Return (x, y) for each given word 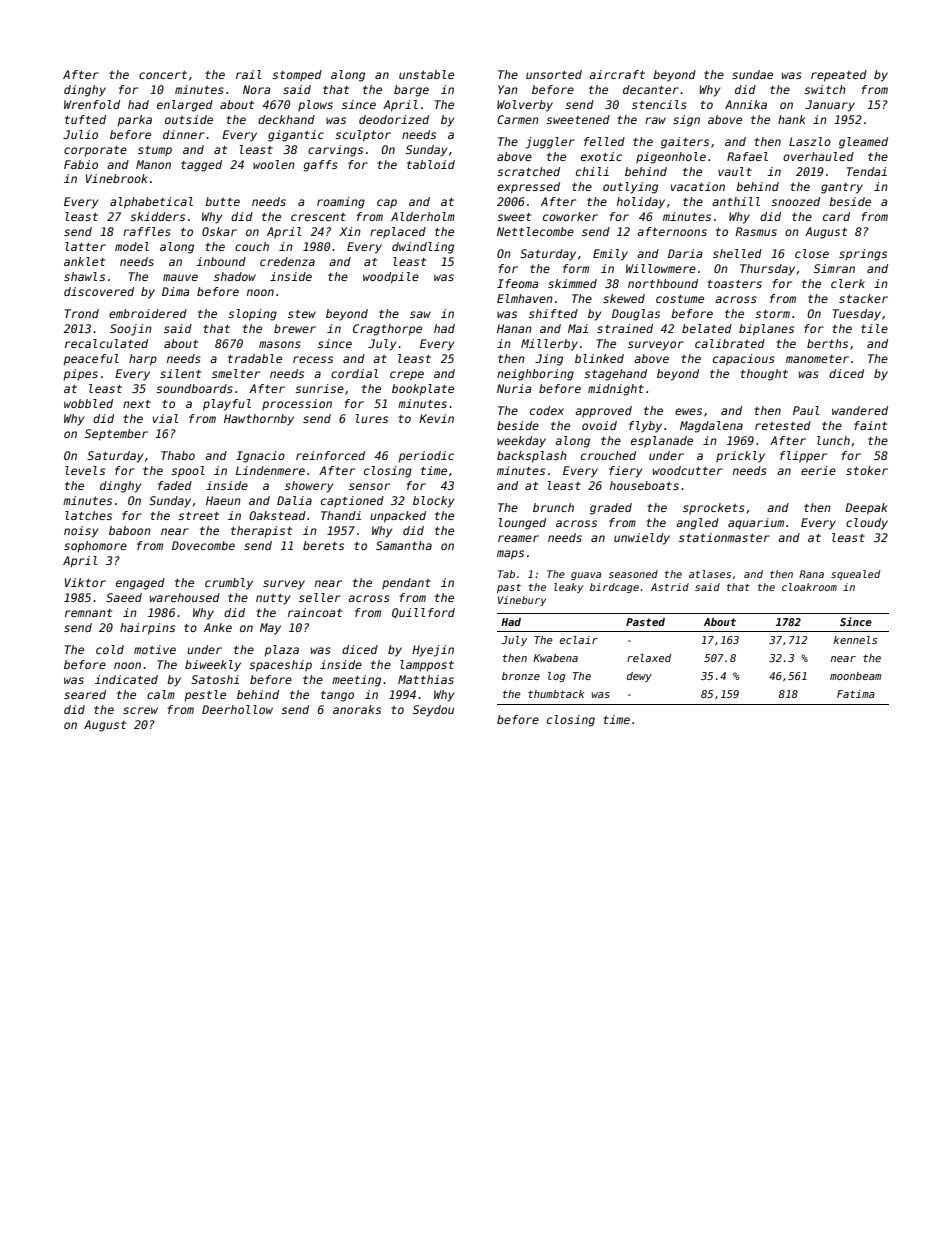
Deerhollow (237, 709)
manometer (817, 359)
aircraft (617, 74)
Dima (176, 291)
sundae (752, 74)
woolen (274, 164)
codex (547, 410)
